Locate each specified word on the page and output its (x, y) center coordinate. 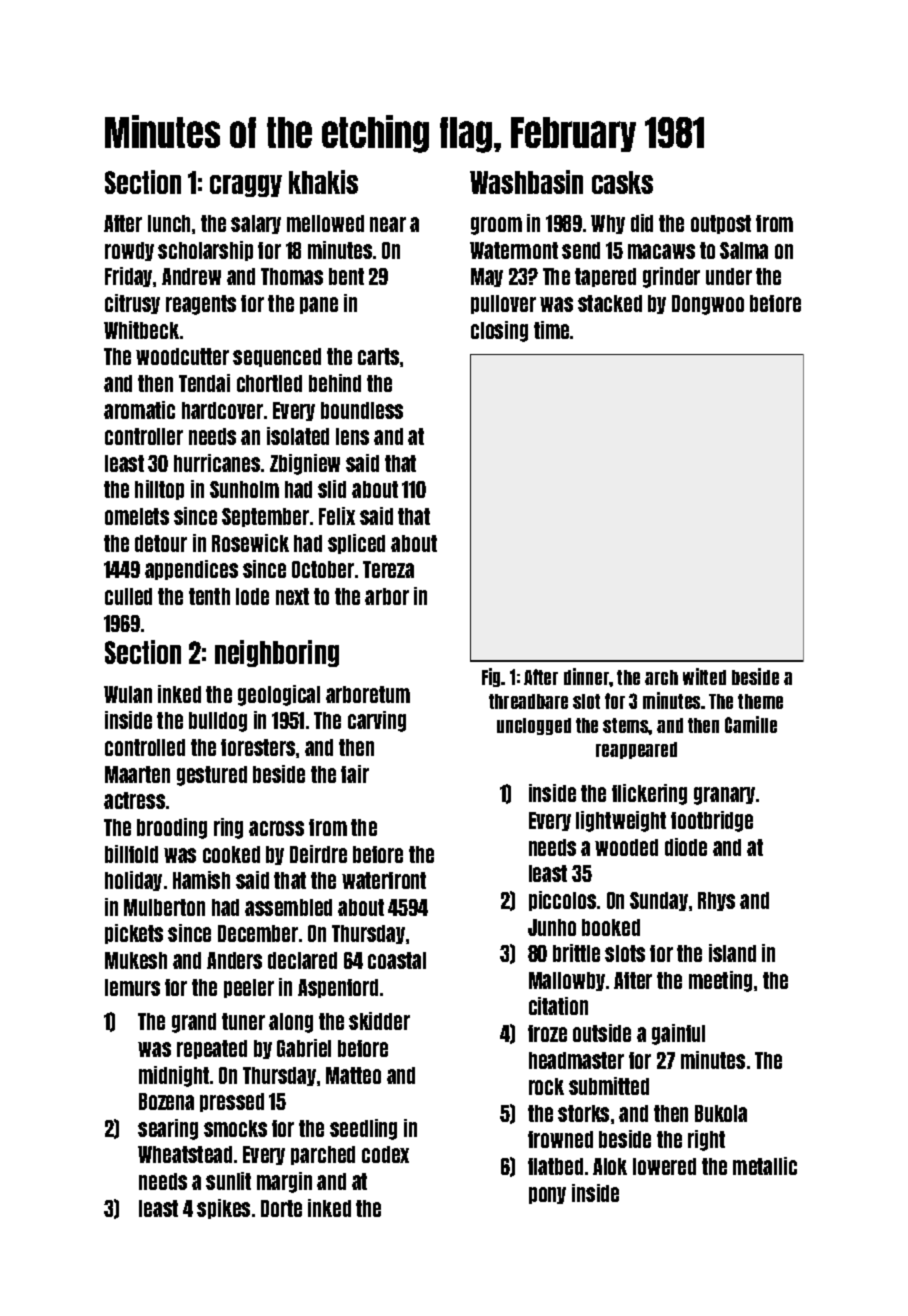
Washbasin (526, 182)
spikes (223, 1209)
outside (602, 1033)
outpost (721, 224)
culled (128, 596)
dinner (587, 676)
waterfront (384, 880)
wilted (704, 676)
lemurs (132, 987)
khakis (323, 182)
